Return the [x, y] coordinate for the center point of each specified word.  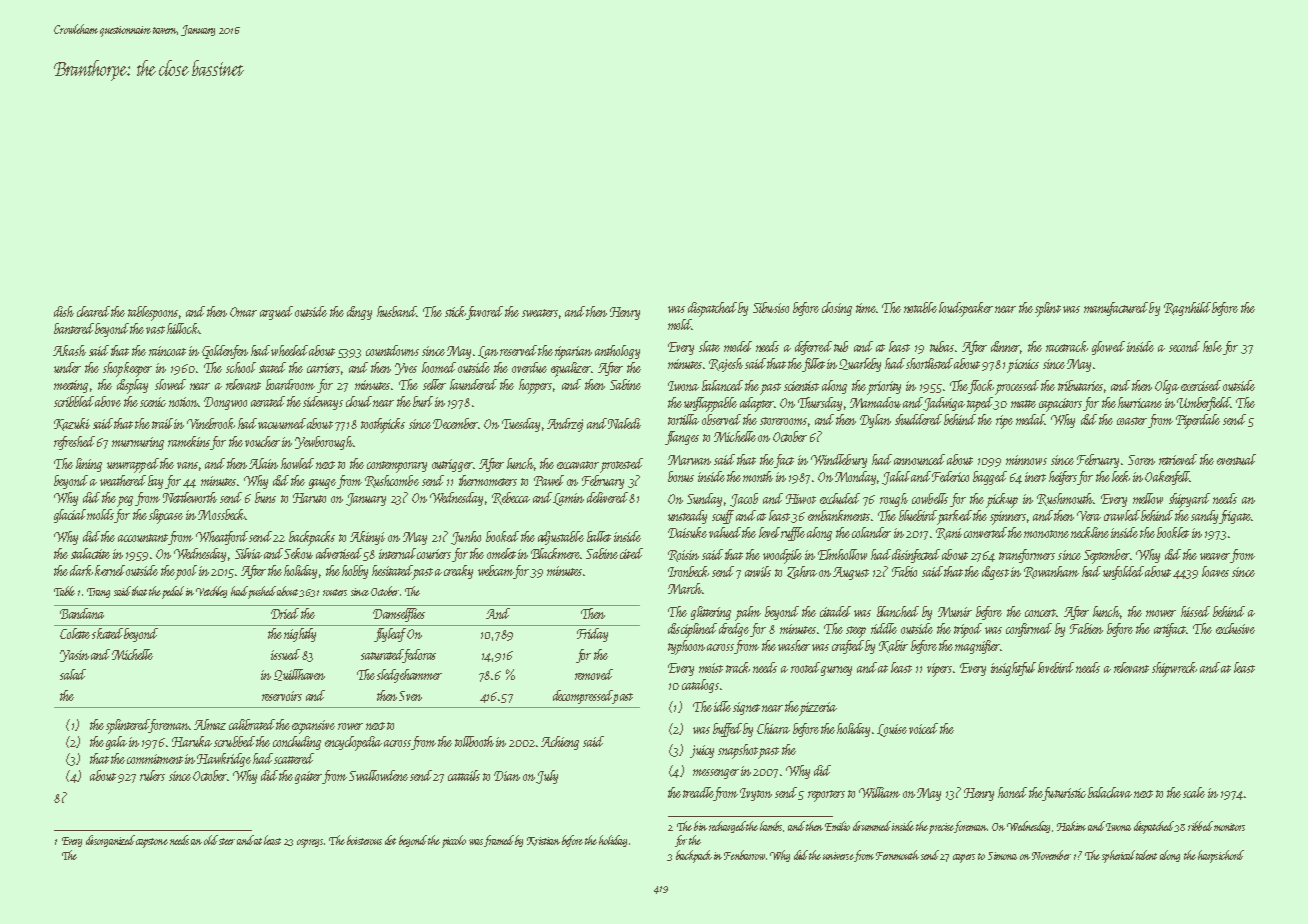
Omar [243, 312]
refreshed [74, 443]
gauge [322, 484]
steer [227, 841]
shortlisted [929, 363]
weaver [1215, 556]
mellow [1148, 498]
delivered [607, 497]
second [1184, 346]
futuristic [1064, 794]
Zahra [802, 572]
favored [484, 313]
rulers [152, 775]
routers [335, 592]
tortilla [683, 419]
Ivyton [756, 794]
